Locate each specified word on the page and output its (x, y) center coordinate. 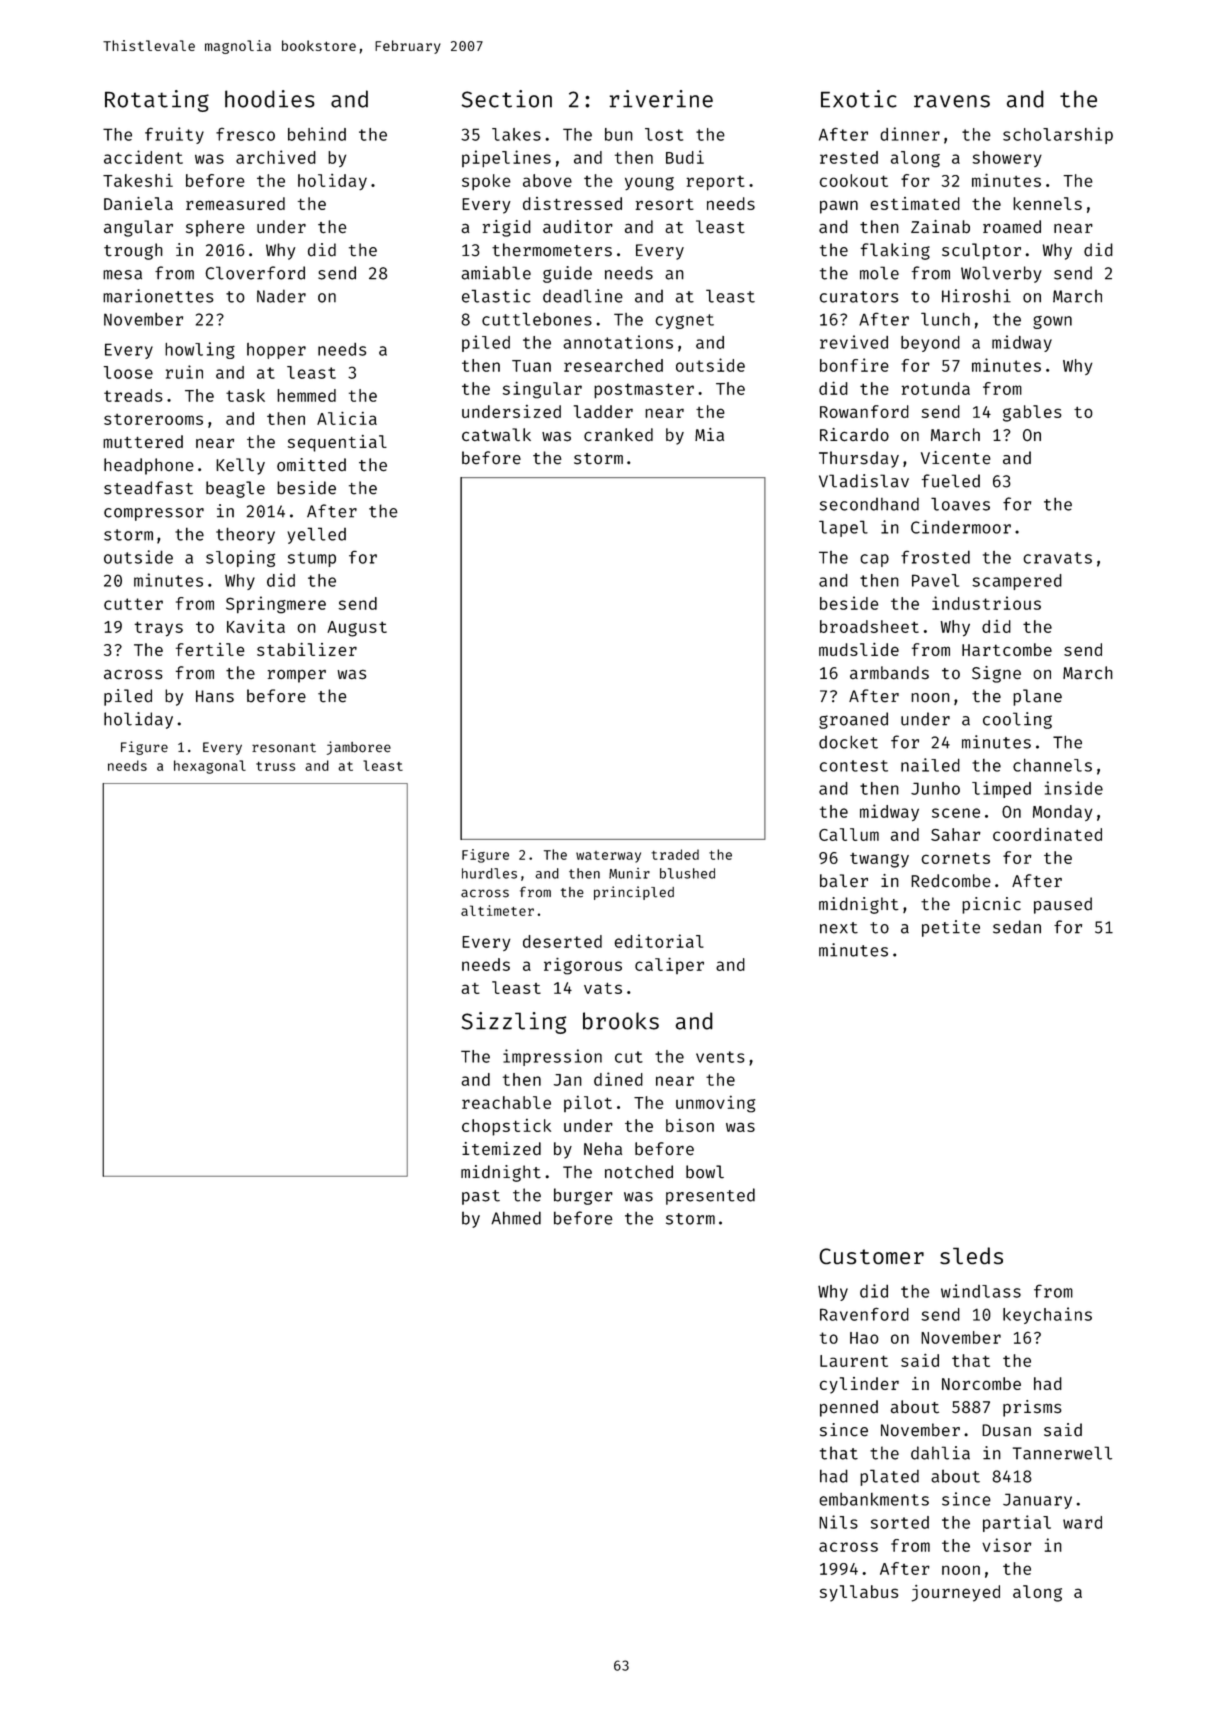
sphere (215, 228)
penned (849, 1408)
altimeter (497, 910)
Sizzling (514, 1023)
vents (720, 1057)
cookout (854, 180)
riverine (661, 99)
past (481, 1197)
